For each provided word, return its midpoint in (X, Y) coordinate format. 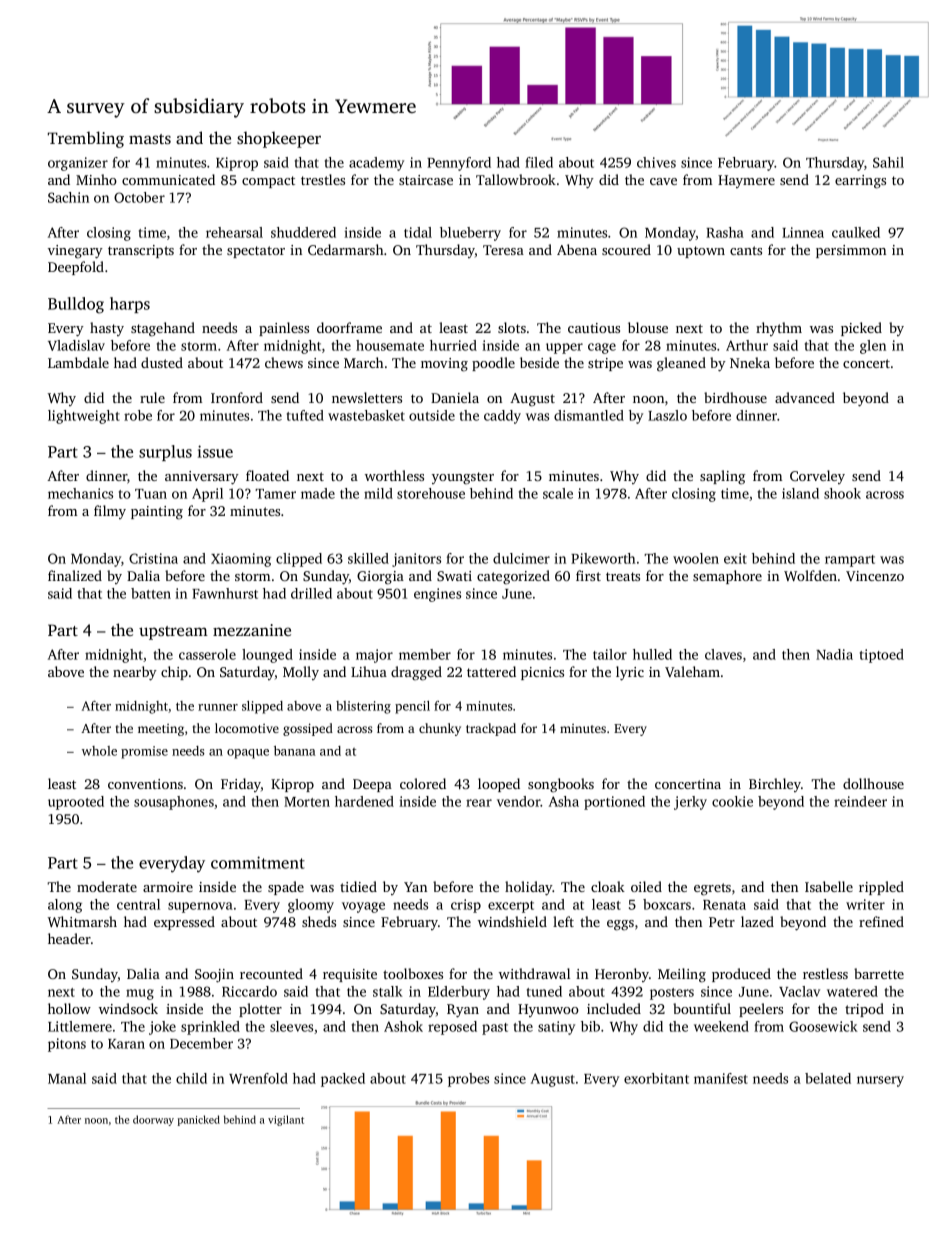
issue (215, 451)
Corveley (817, 477)
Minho (96, 179)
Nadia (834, 654)
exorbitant (656, 1078)
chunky (440, 729)
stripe (605, 364)
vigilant (286, 1120)
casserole (207, 654)
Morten (307, 802)
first (588, 575)
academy (376, 164)
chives (656, 162)
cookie (732, 801)
